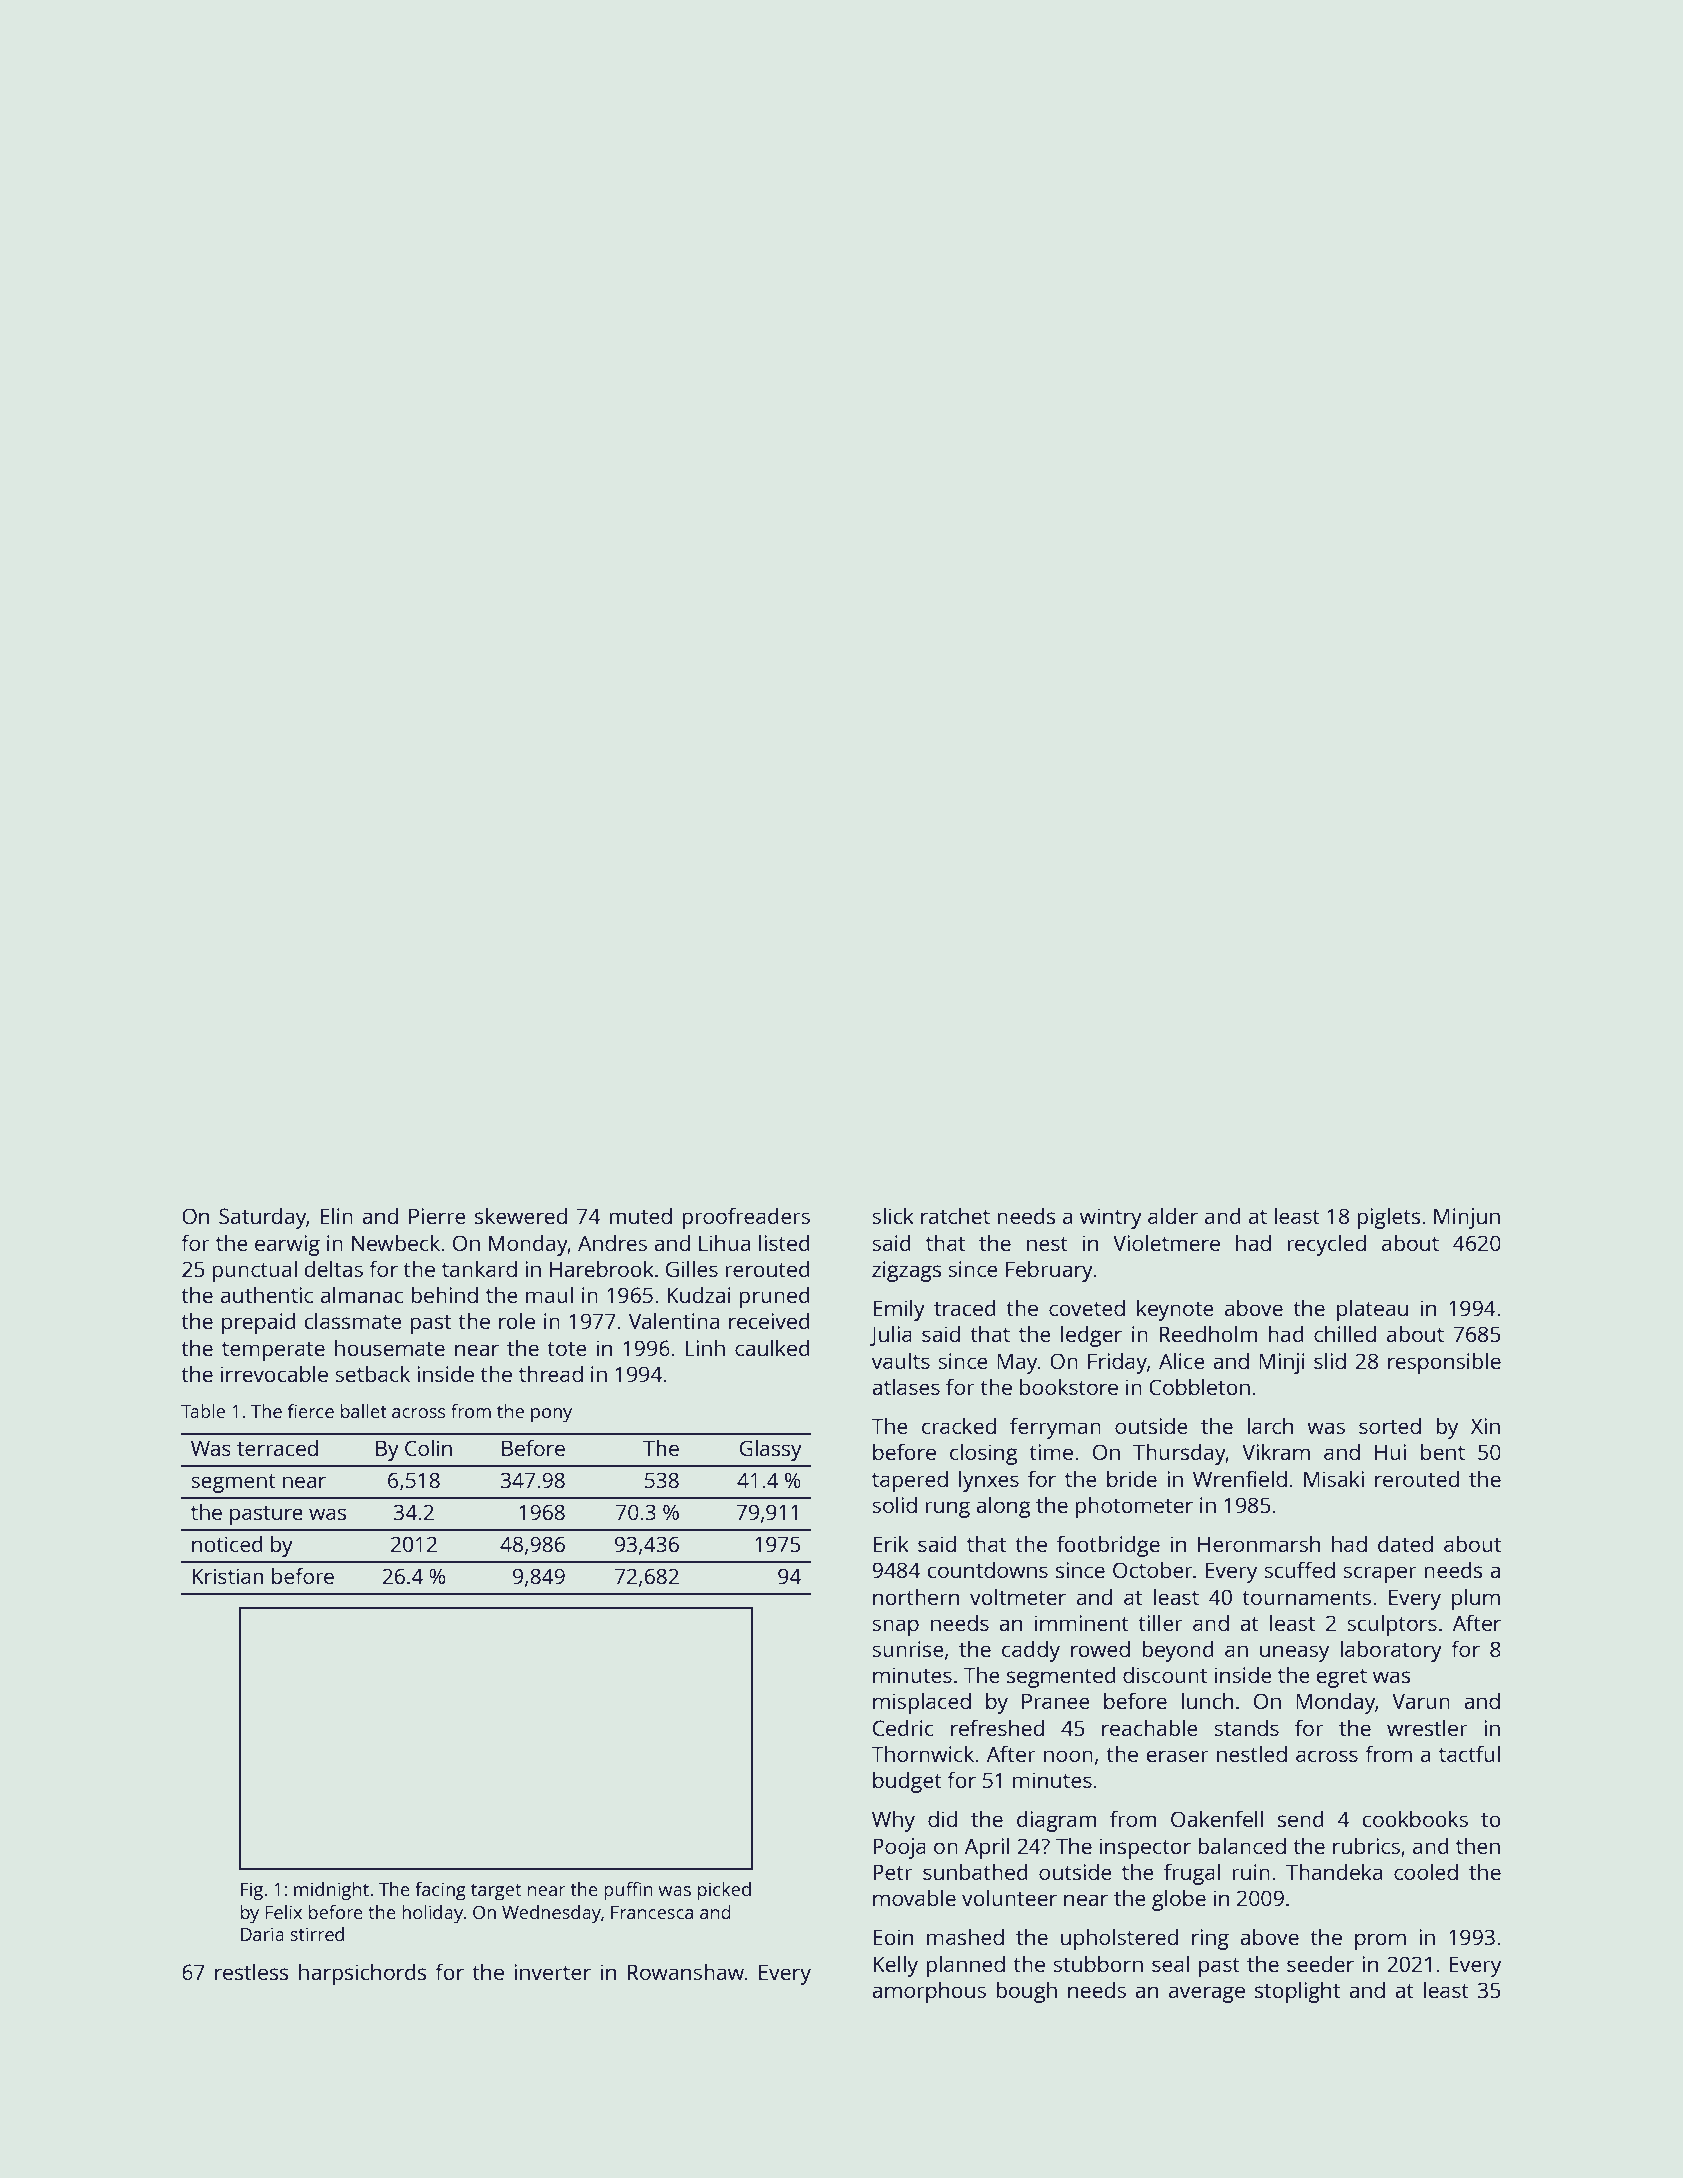  I want to click on fierce, so click(311, 1411).
